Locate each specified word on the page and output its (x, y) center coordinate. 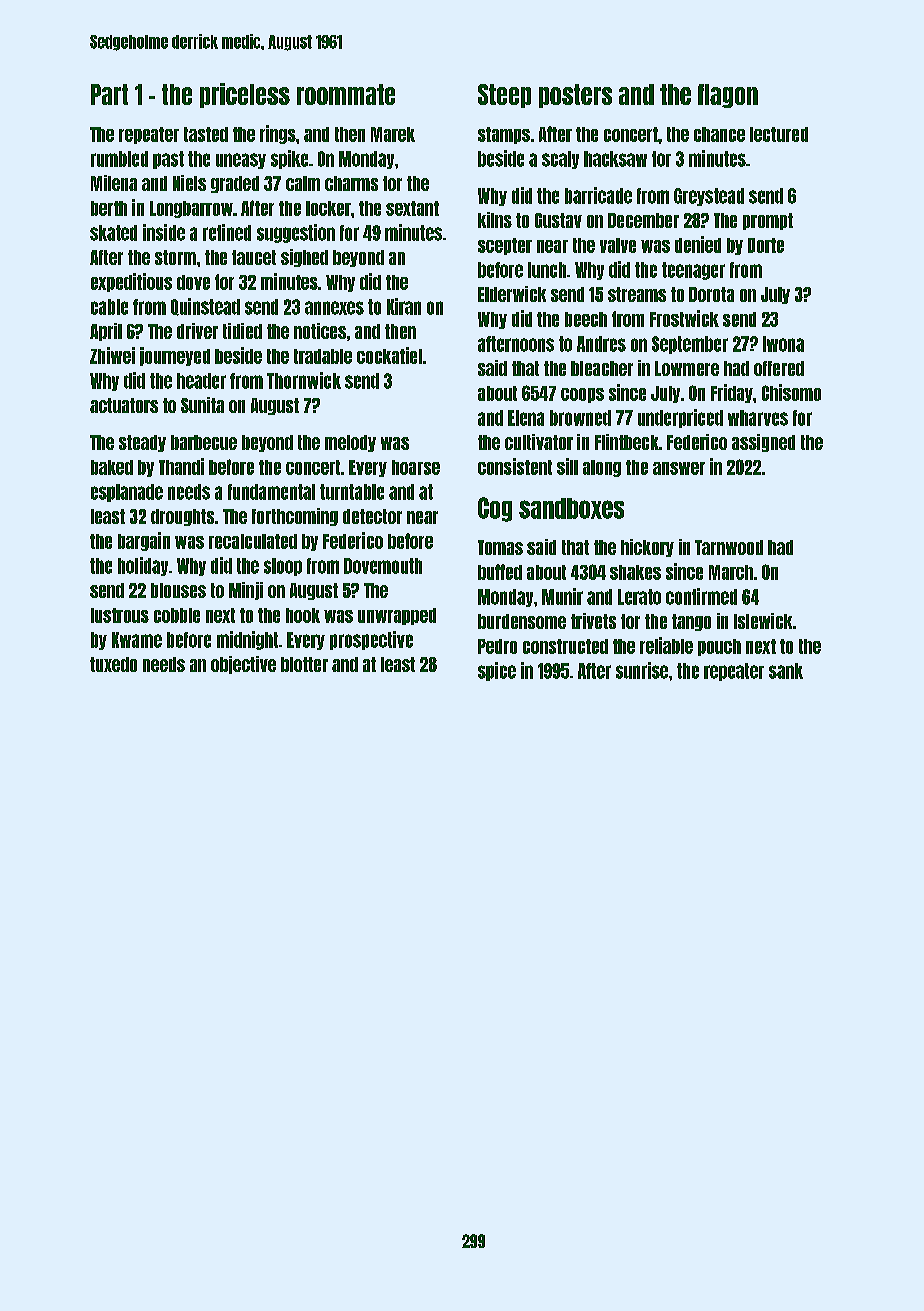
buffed (500, 572)
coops (582, 395)
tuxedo (113, 664)
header (201, 381)
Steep (504, 96)
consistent (515, 466)
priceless (245, 95)
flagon (728, 96)
